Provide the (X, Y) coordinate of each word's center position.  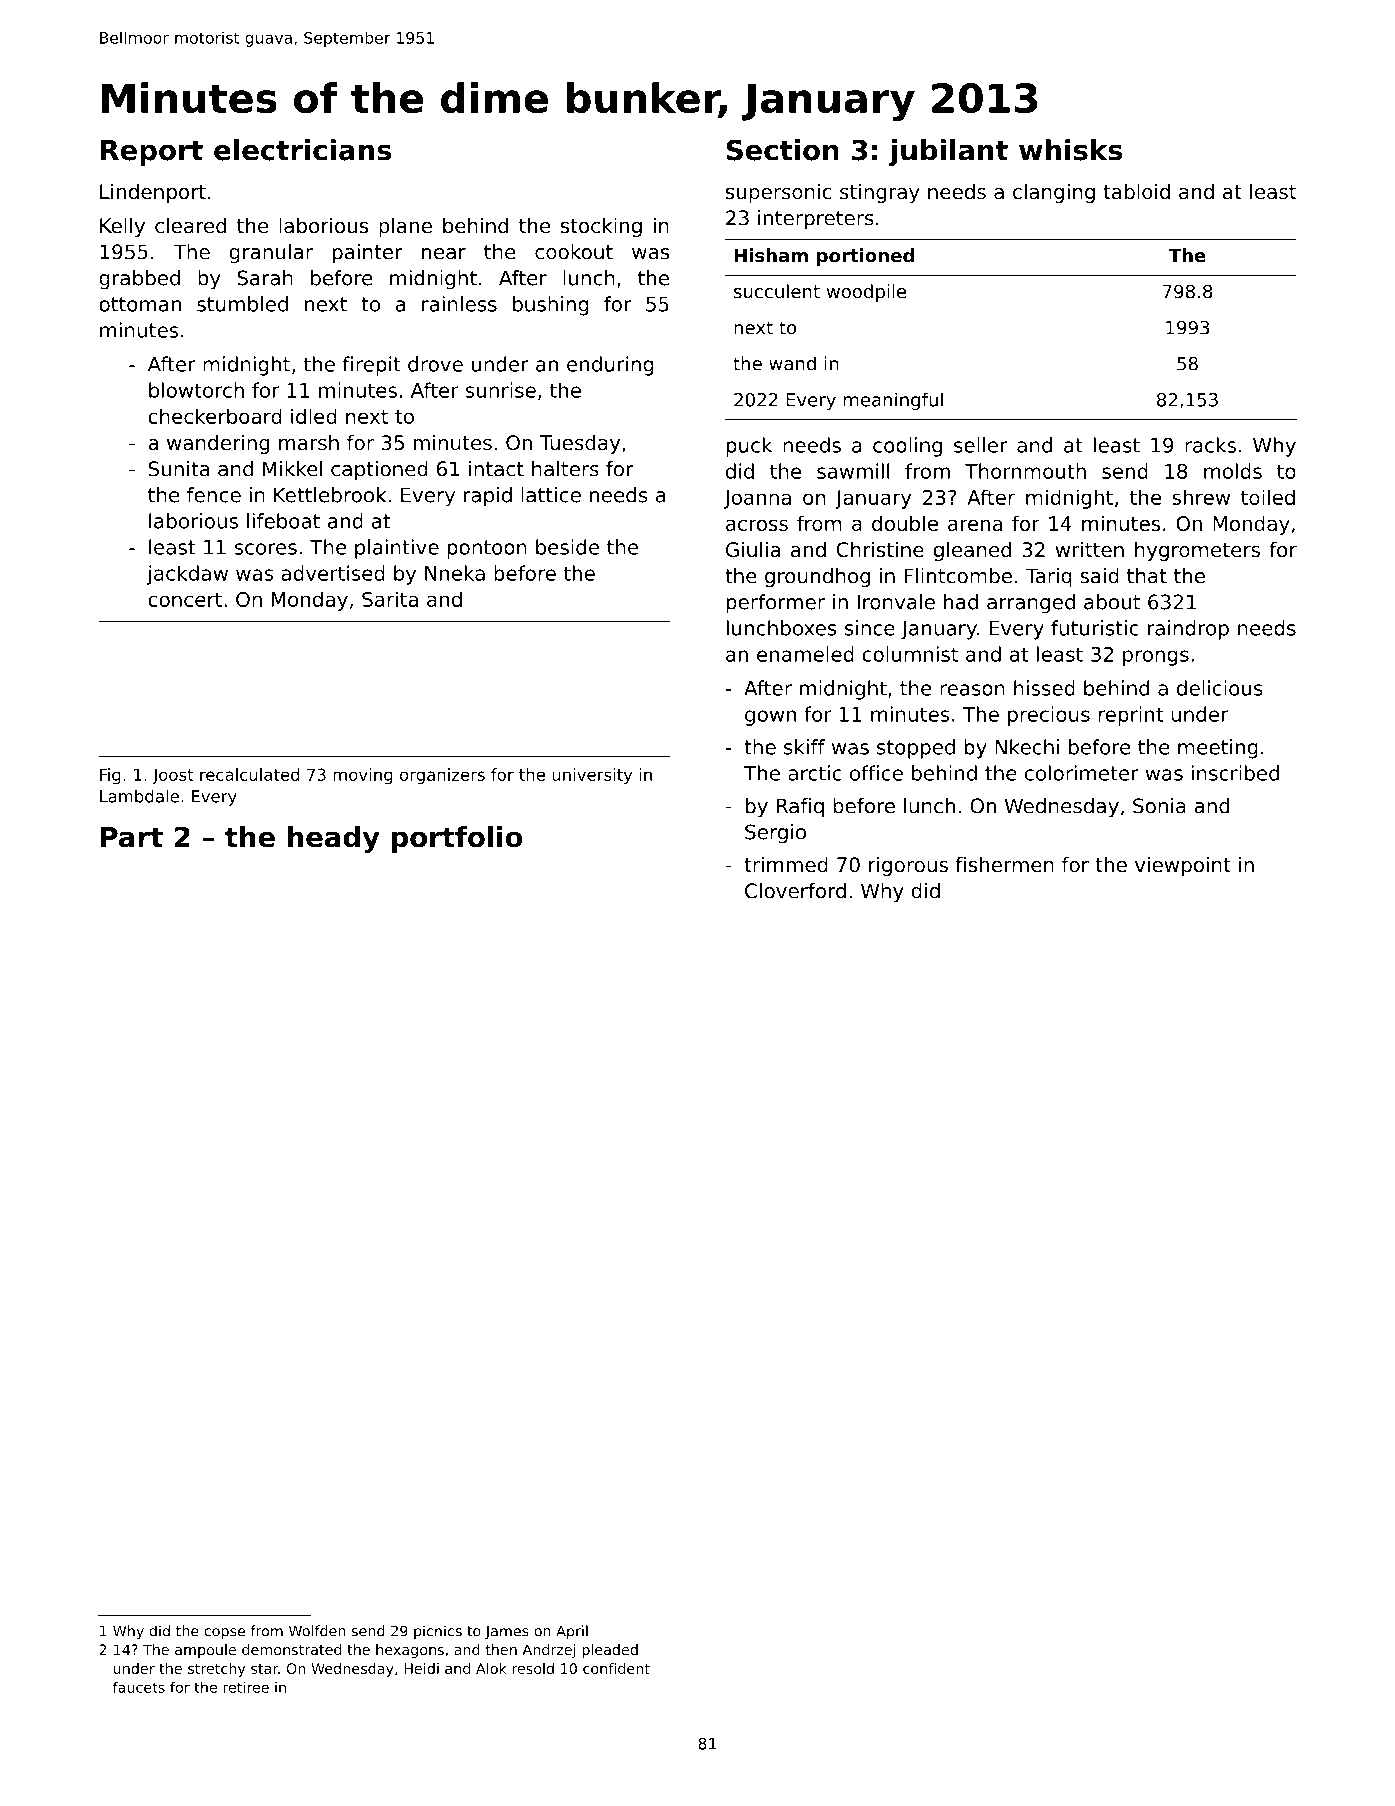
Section (783, 150)
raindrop (1188, 630)
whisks (1070, 150)
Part (132, 837)
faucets (139, 1687)
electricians (302, 150)
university (592, 776)
